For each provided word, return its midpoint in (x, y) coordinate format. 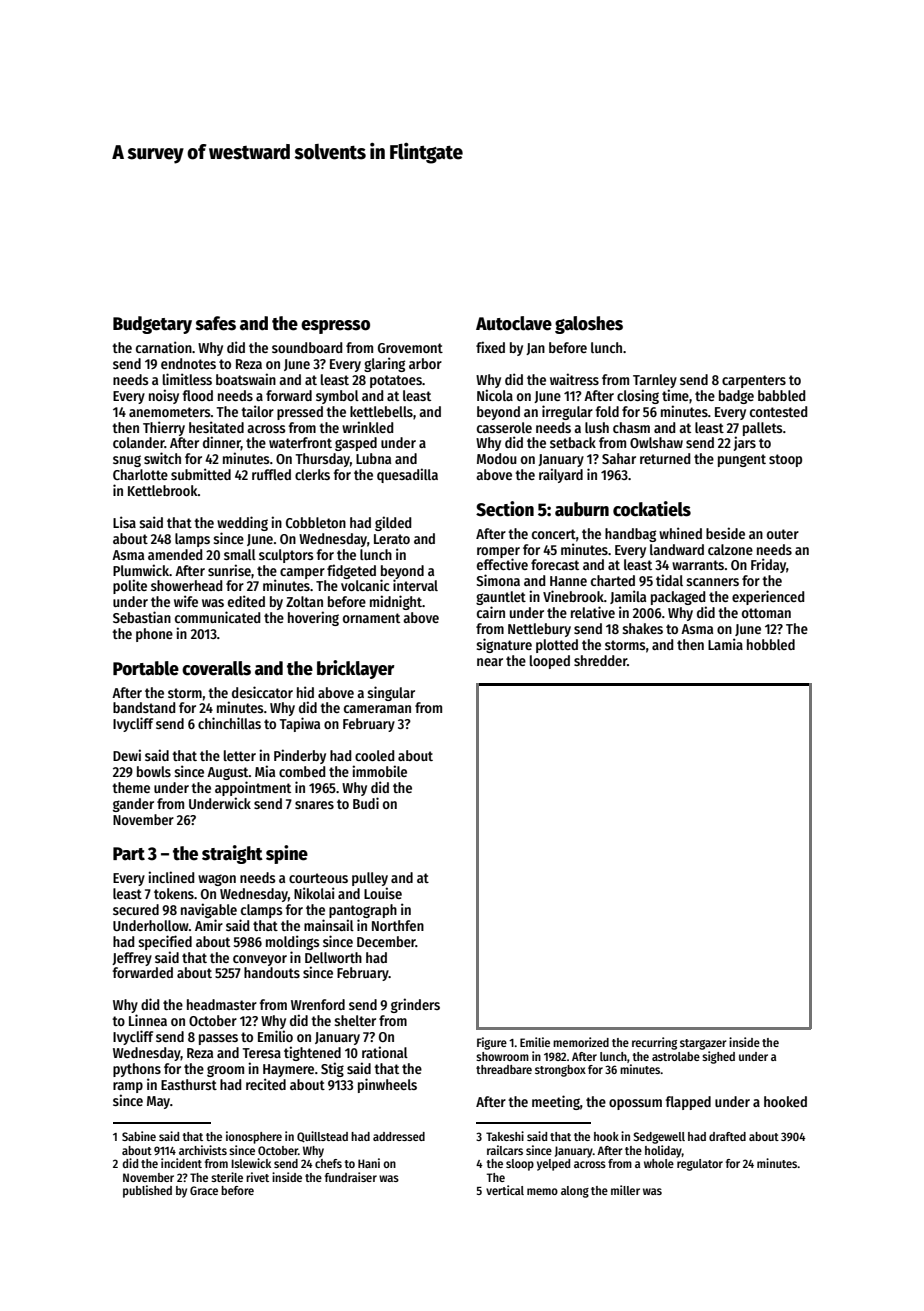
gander (133, 805)
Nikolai (314, 893)
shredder (600, 660)
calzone (730, 549)
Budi (366, 803)
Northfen (398, 925)
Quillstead (322, 1137)
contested (778, 411)
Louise (383, 893)
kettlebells (381, 411)
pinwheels (387, 1085)
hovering (313, 618)
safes (216, 323)
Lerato (392, 539)
